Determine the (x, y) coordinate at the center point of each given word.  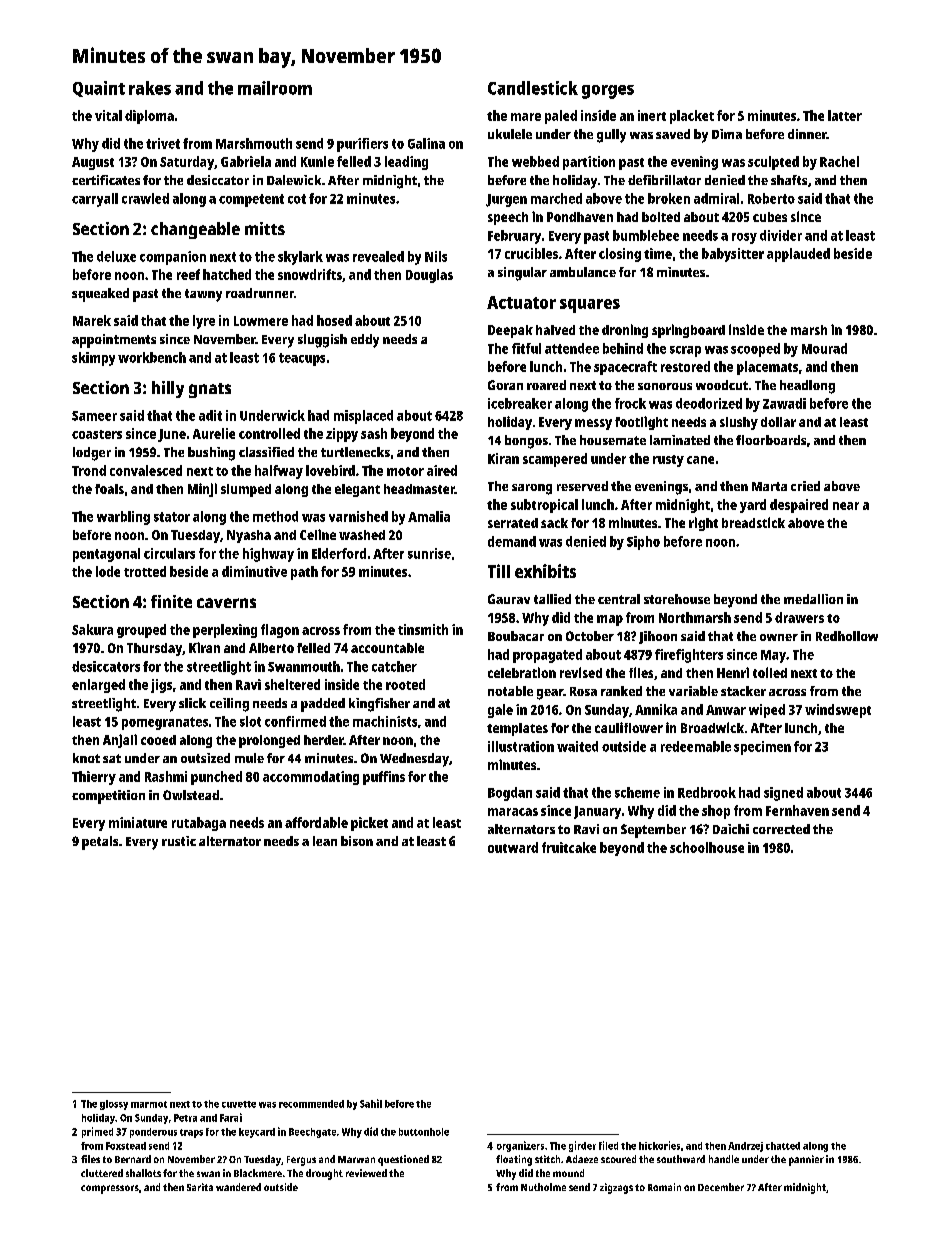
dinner (807, 134)
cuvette (239, 1104)
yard (753, 506)
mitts (265, 228)
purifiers (362, 145)
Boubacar (516, 636)
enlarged (98, 686)
